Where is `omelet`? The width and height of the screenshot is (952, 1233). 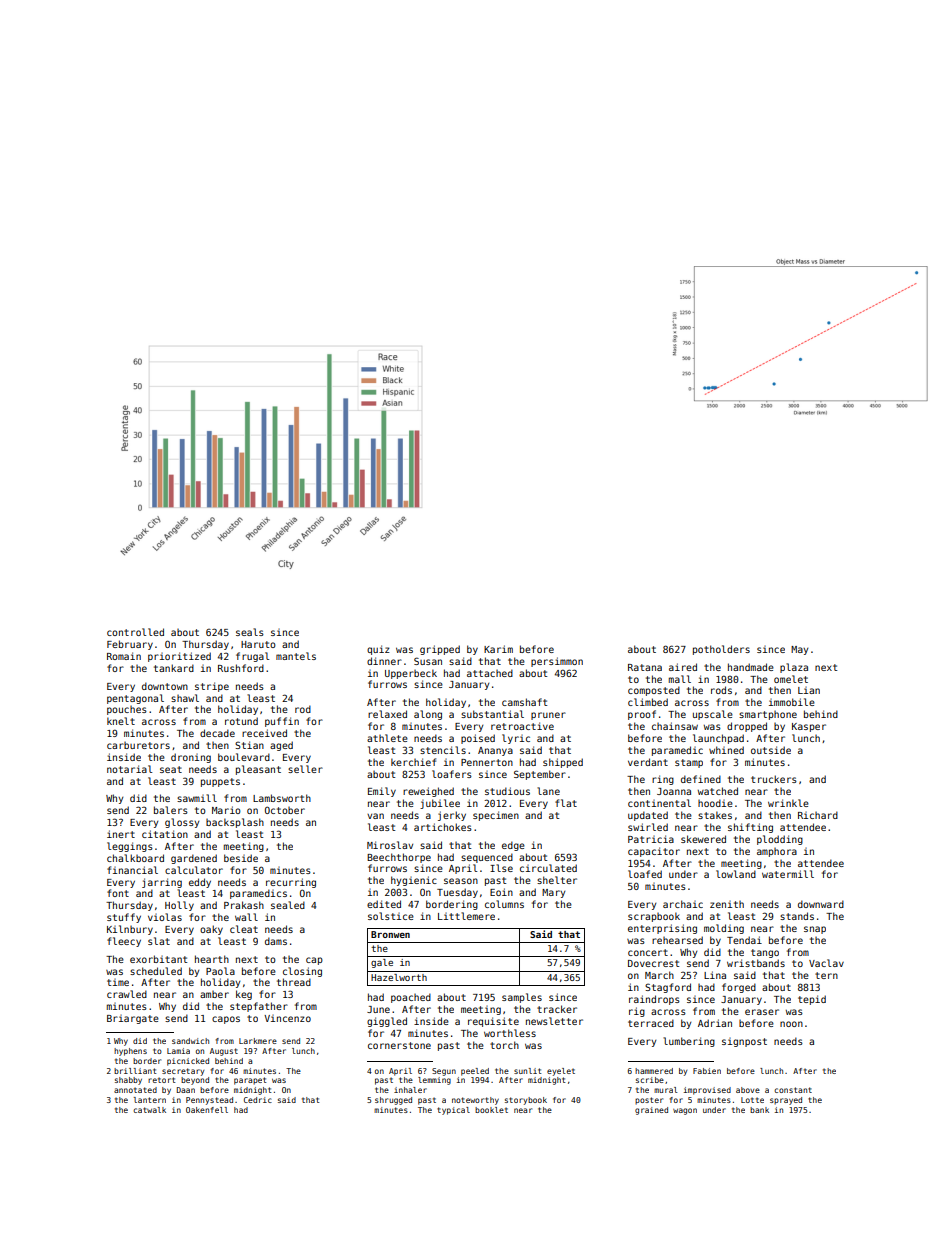
omelet is located at coordinates (791, 679).
